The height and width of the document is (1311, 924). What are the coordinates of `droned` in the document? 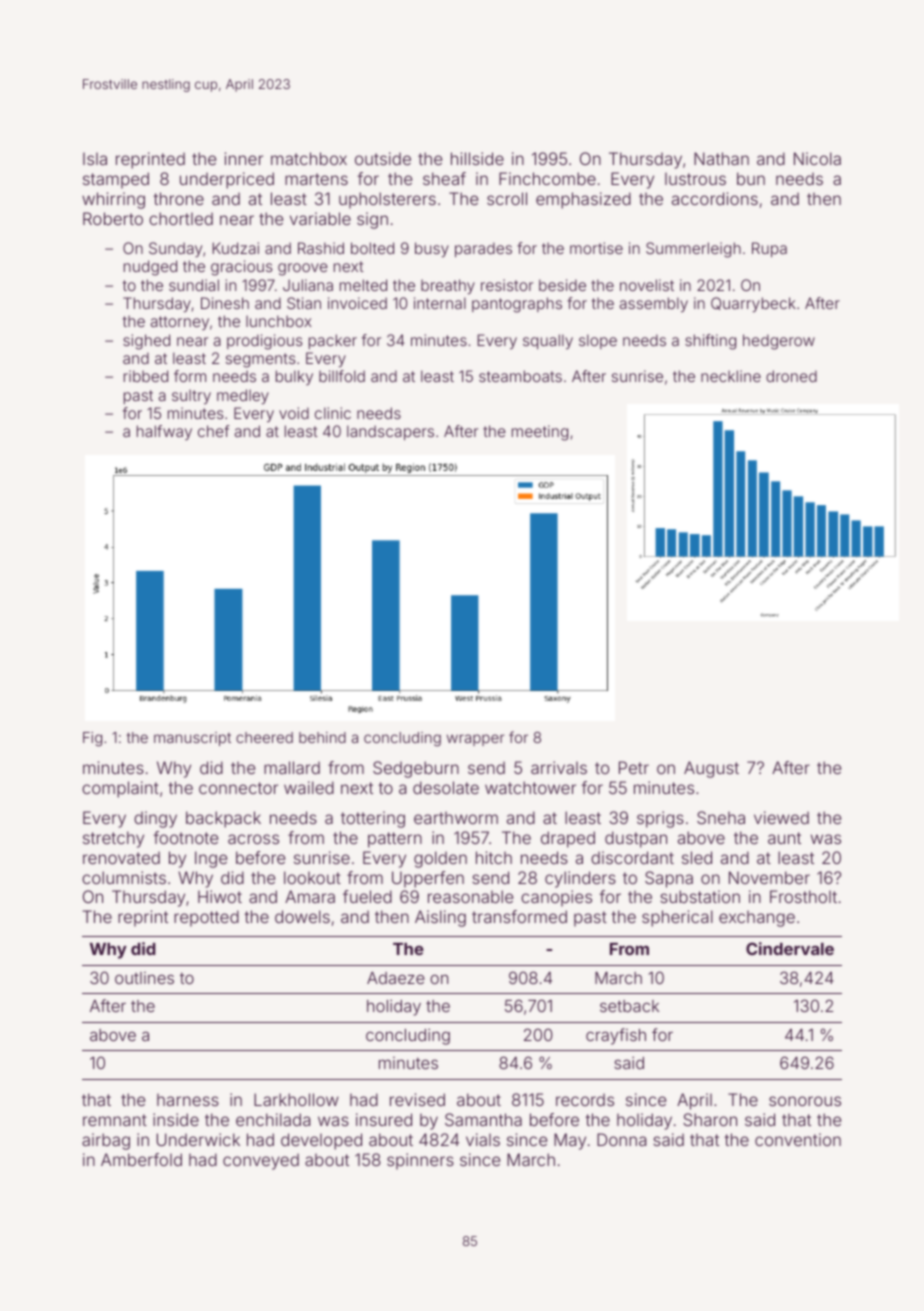 It's located at (791, 376).
